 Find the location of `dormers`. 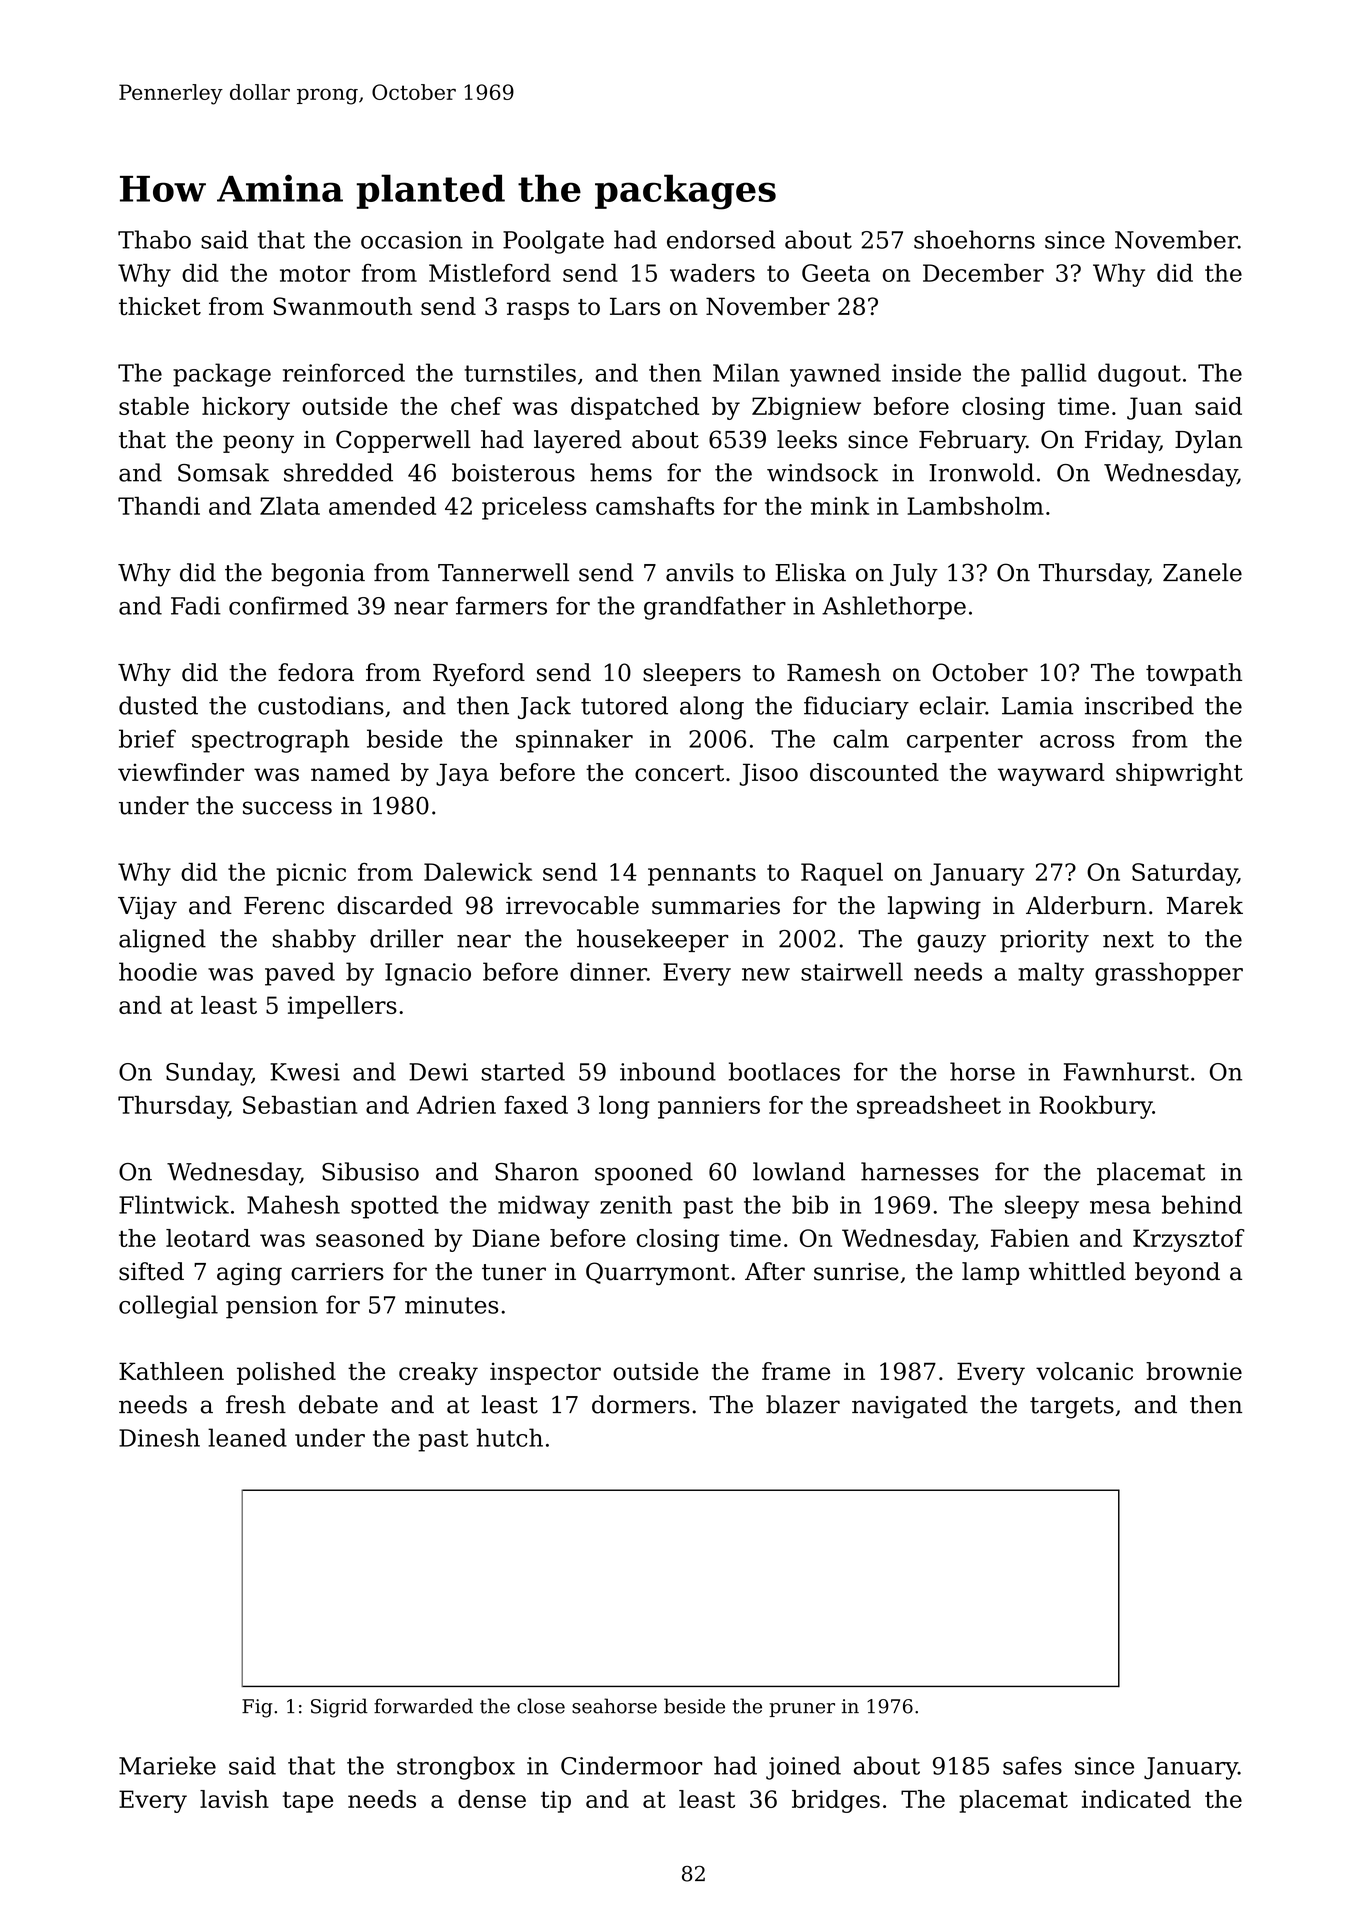

dormers is located at coordinates (641, 1404).
